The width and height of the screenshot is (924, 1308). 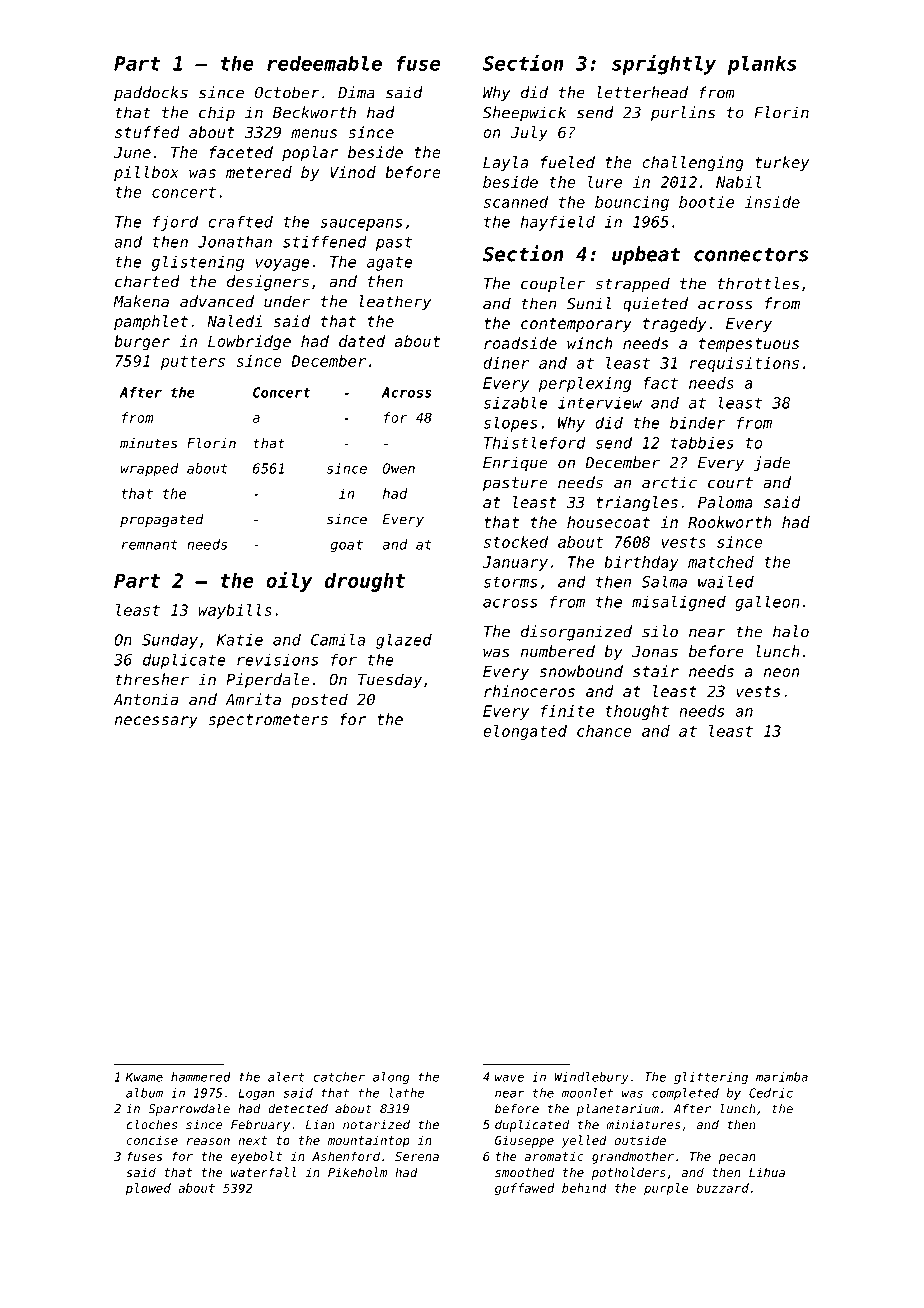 What do you see at coordinates (263, 1172) in the screenshot?
I see `waterfall` at bounding box center [263, 1172].
